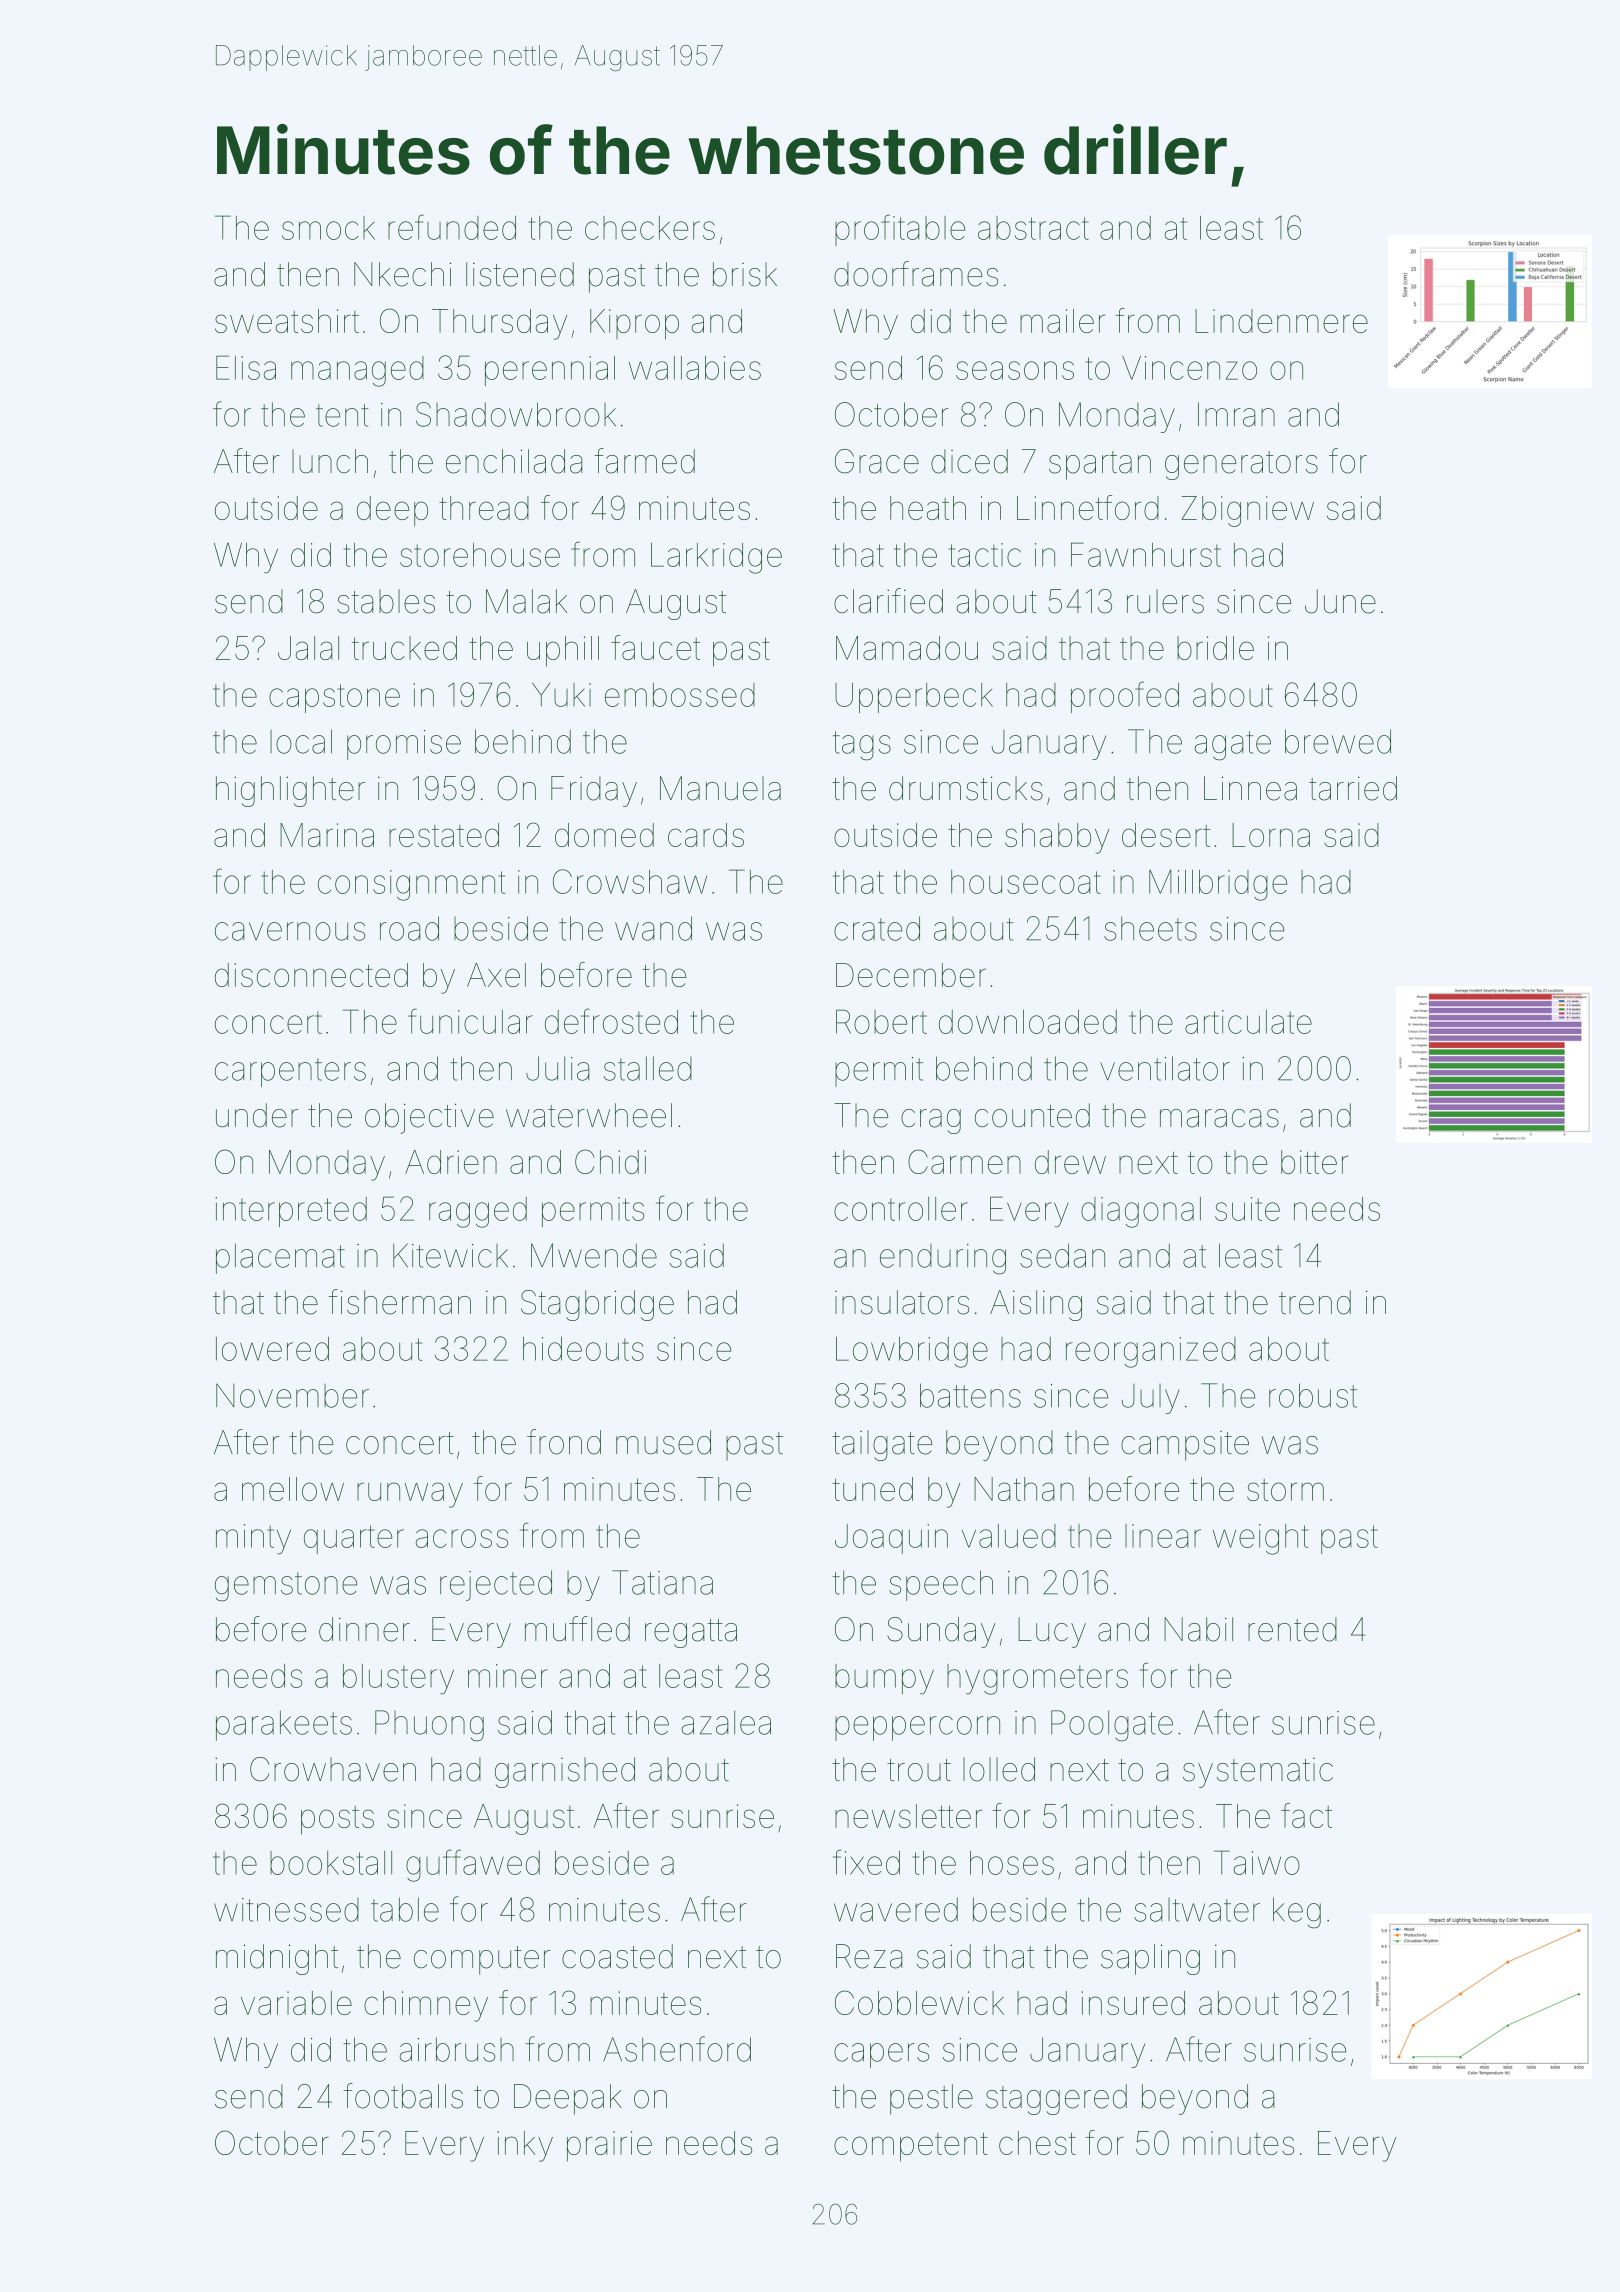 The width and height of the screenshot is (1620, 2292). What do you see at coordinates (403, 2096) in the screenshot?
I see `footballs` at bounding box center [403, 2096].
